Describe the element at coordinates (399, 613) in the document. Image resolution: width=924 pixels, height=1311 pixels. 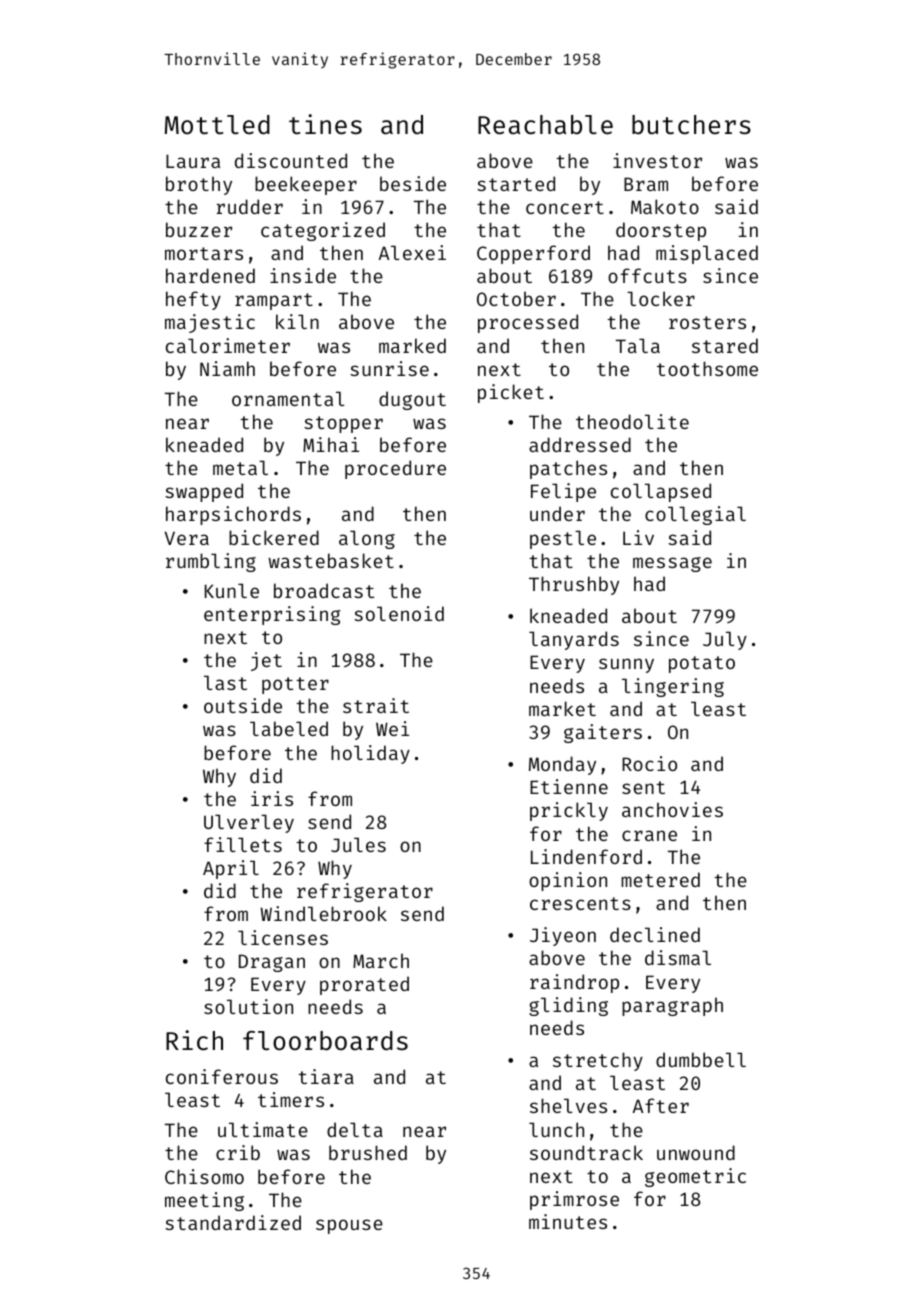
I see `solenoid` at that location.
